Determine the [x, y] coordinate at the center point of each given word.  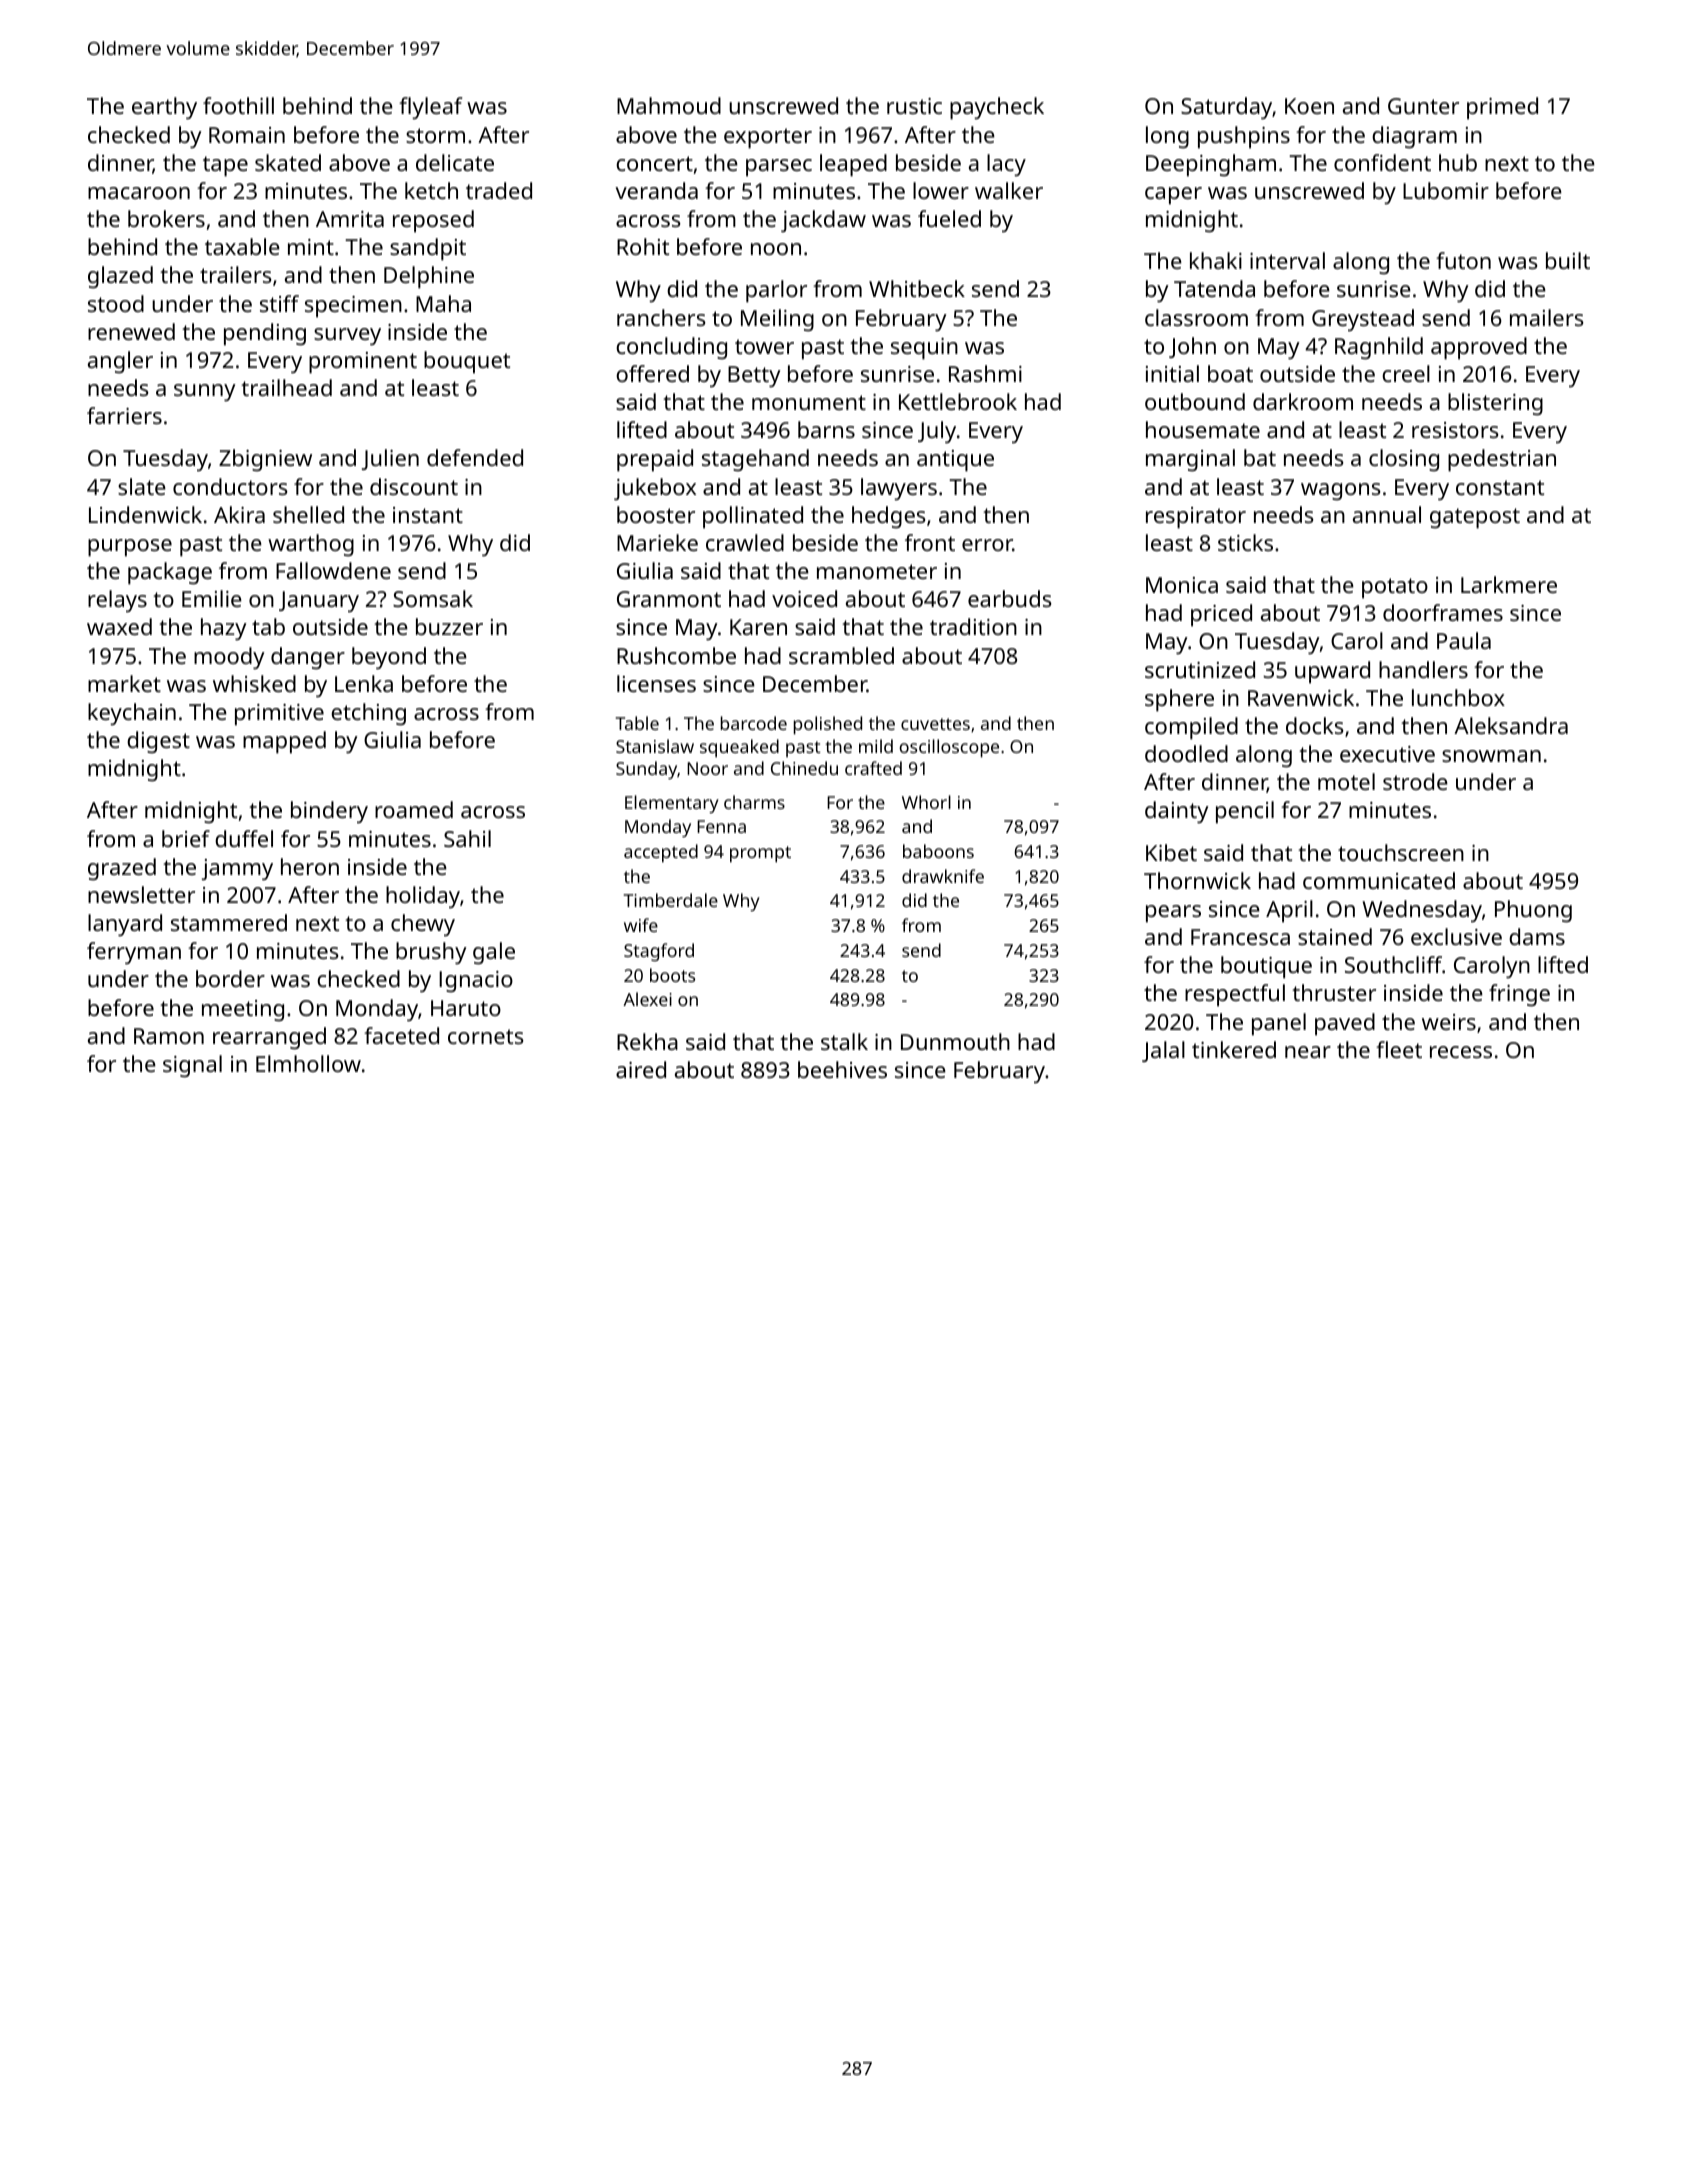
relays [117, 601]
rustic [914, 106]
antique [955, 461]
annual [1387, 514]
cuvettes [935, 724]
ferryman [134, 953]
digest [158, 742]
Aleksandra [1511, 725]
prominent [363, 363]
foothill [238, 105]
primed [1502, 108]
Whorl [926, 802]
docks [1315, 725]
